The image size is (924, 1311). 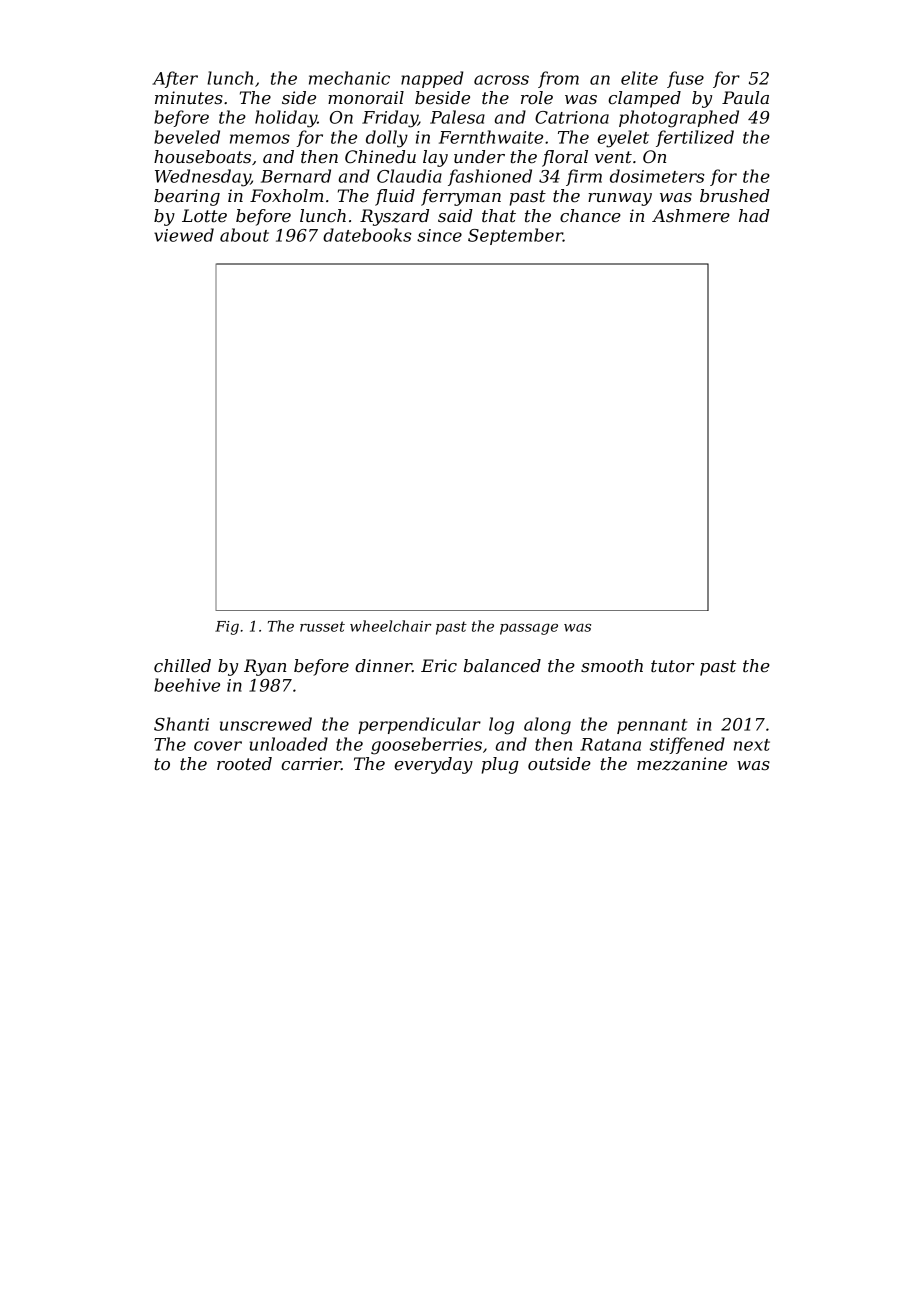 What do you see at coordinates (515, 236) in the image?
I see `September` at bounding box center [515, 236].
